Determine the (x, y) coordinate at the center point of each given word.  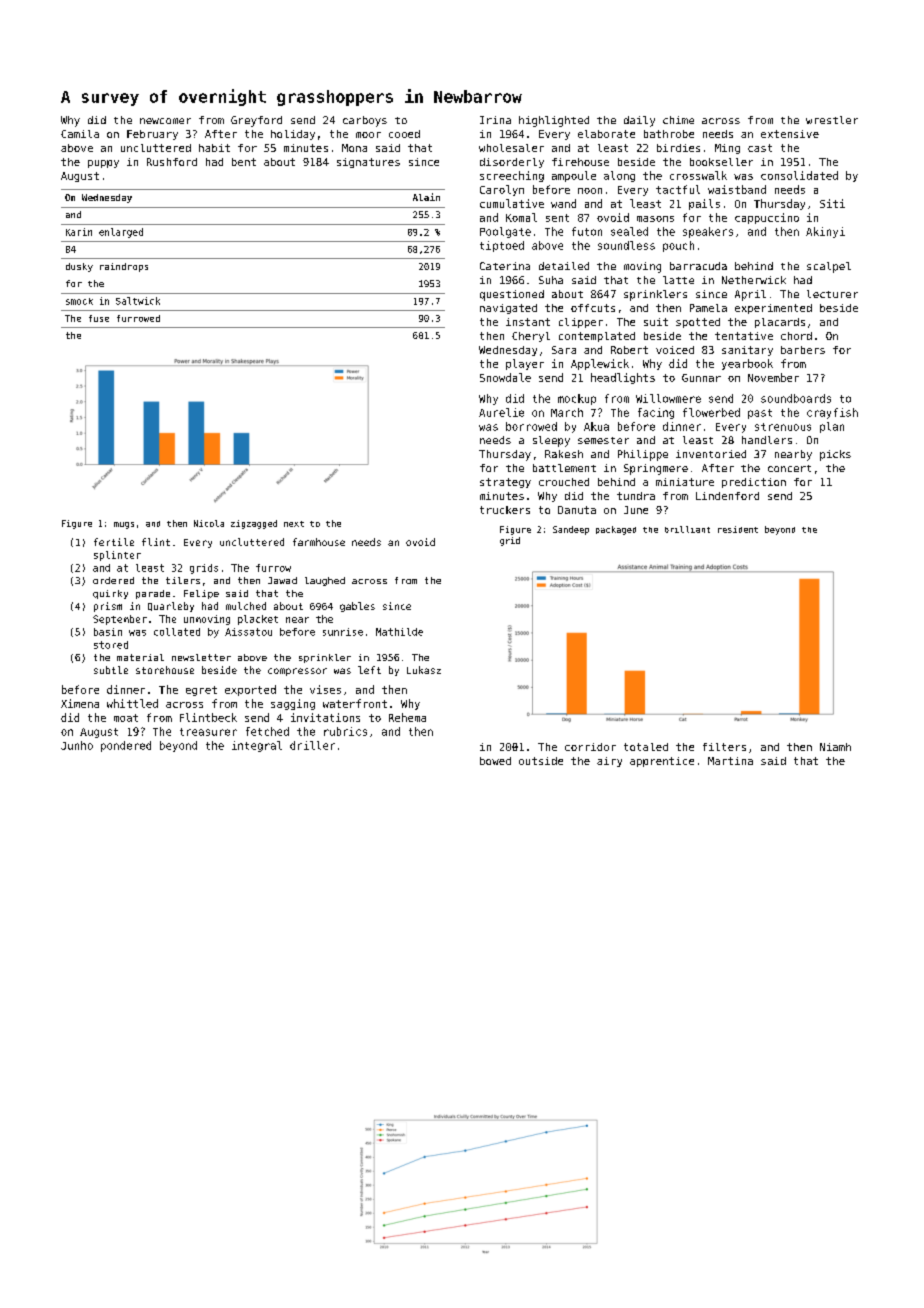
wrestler (832, 120)
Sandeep (571, 530)
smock (79, 301)
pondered (126, 746)
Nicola (209, 523)
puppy (103, 164)
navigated (508, 309)
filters (724, 747)
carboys (365, 121)
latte (678, 280)
